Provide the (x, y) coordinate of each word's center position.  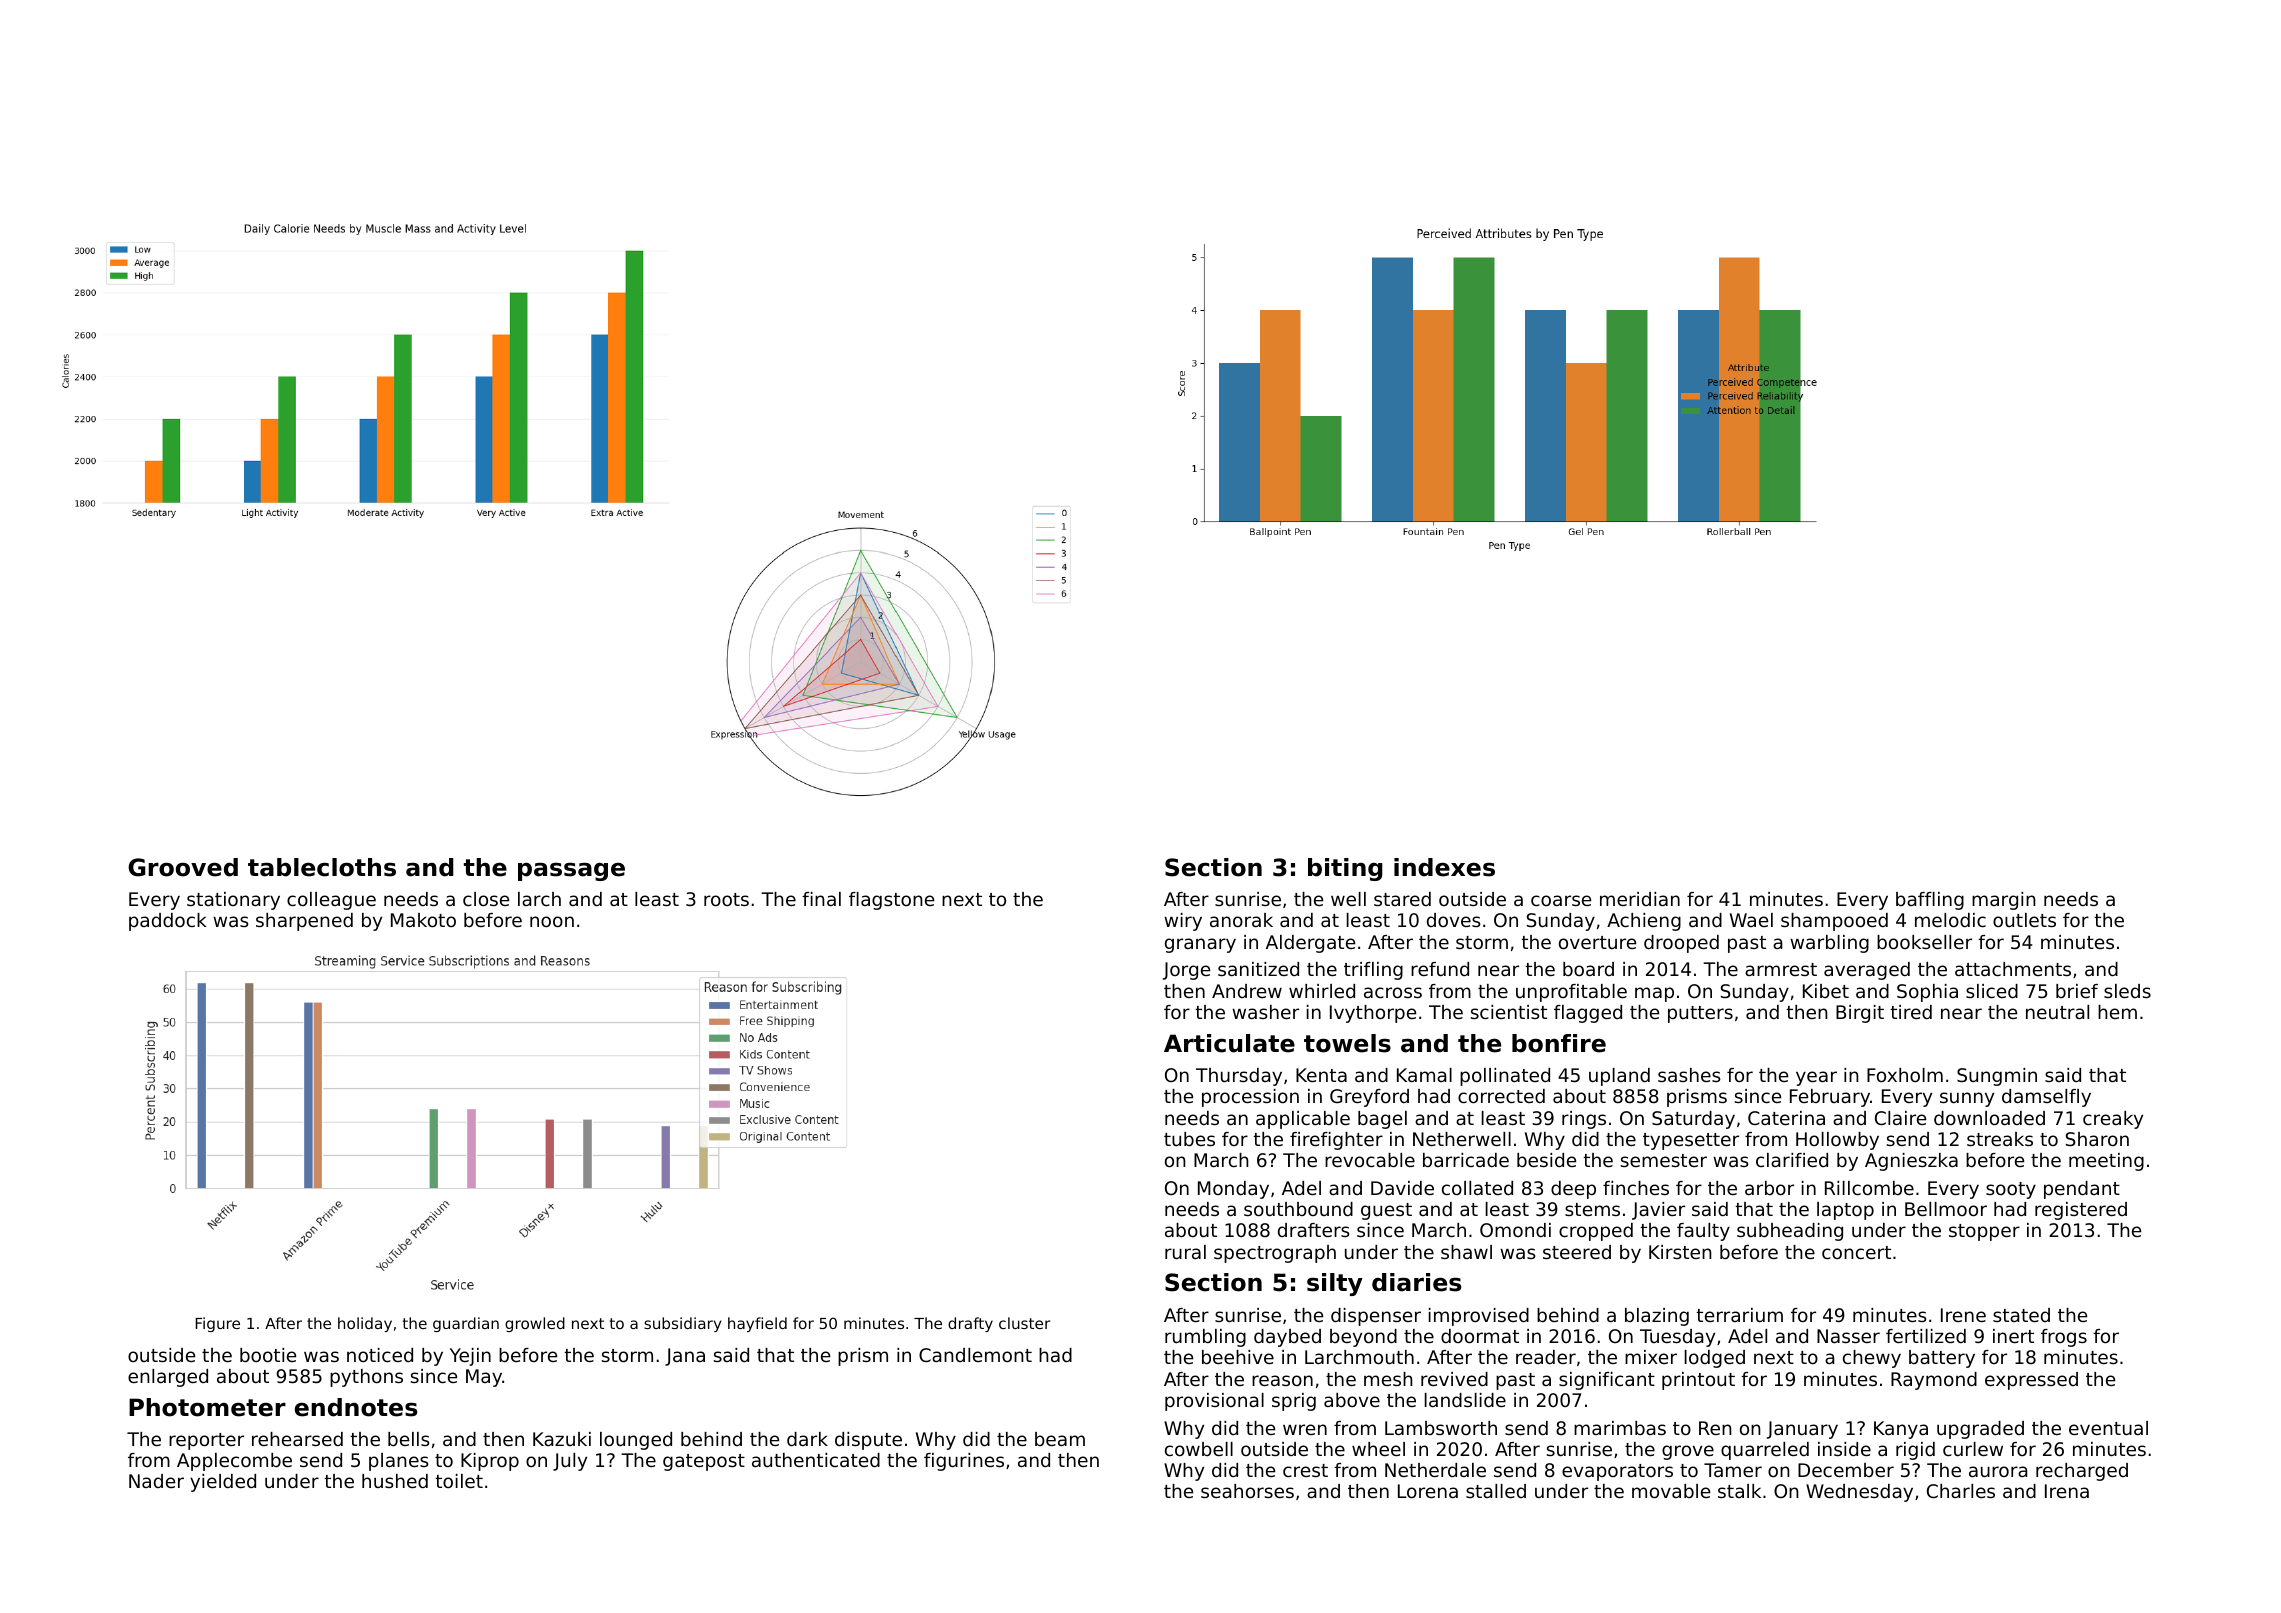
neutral (2057, 1012)
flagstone (891, 901)
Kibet (1826, 991)
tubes (1189, 1139)
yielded (223, 1483)
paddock (168, 922)
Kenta (1321, 1075)
